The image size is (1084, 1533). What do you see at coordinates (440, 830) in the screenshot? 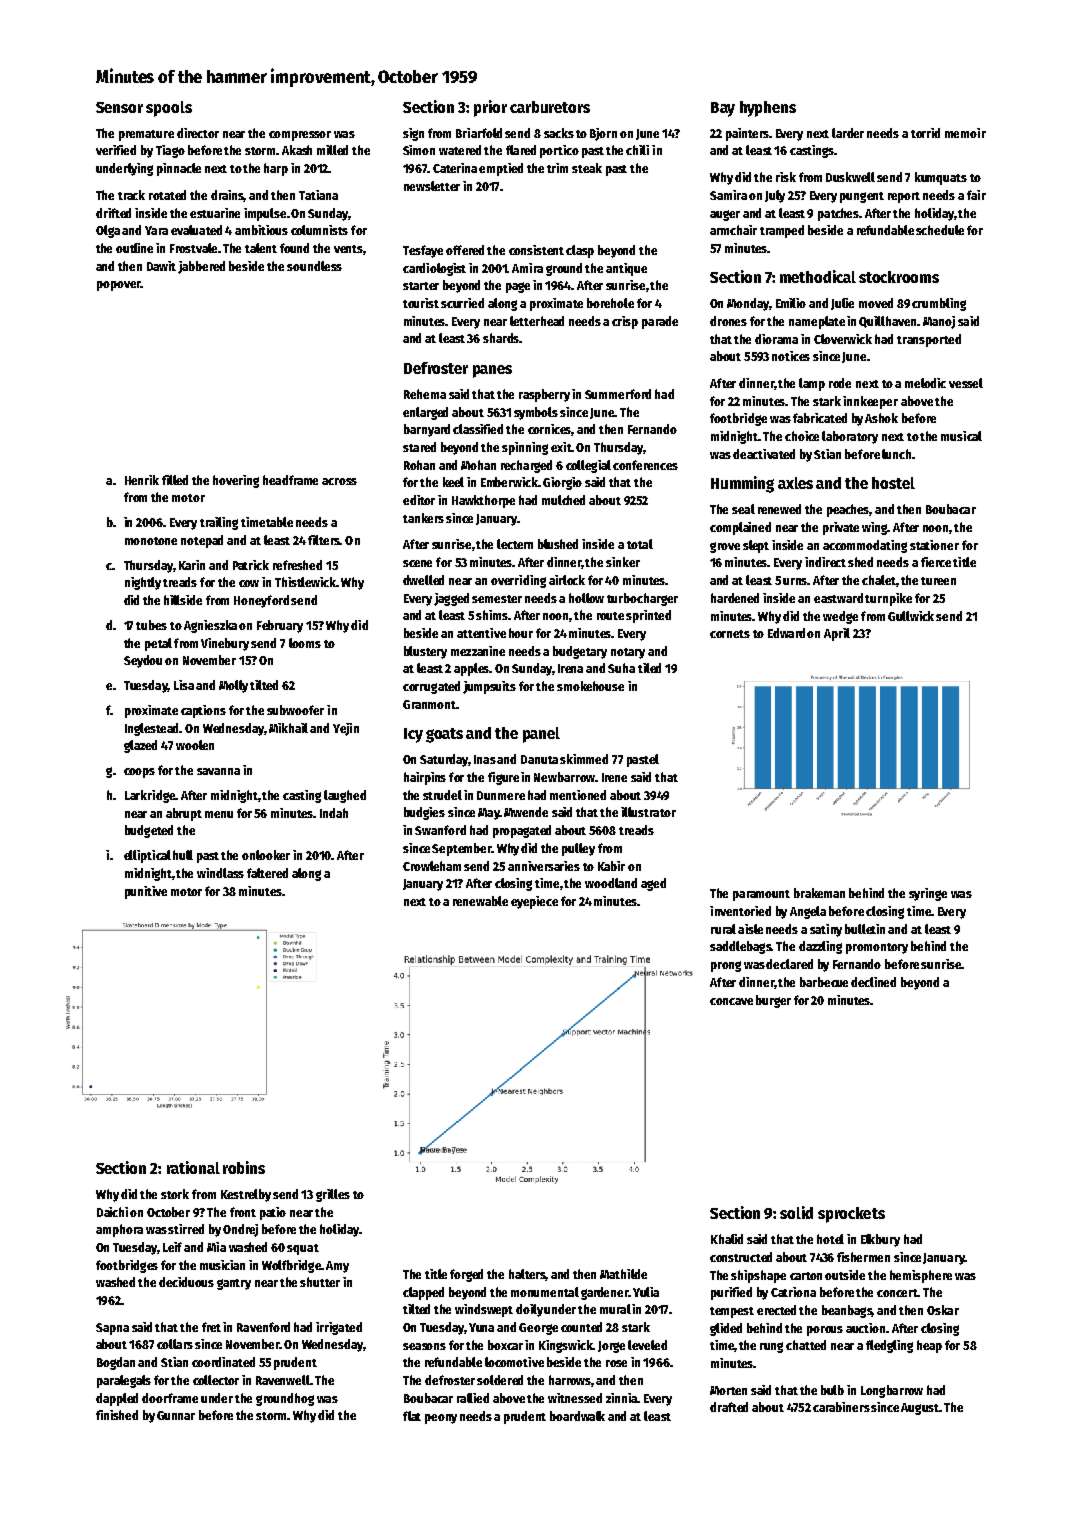
I see `Swanford` at bounding box center [440, 830].
